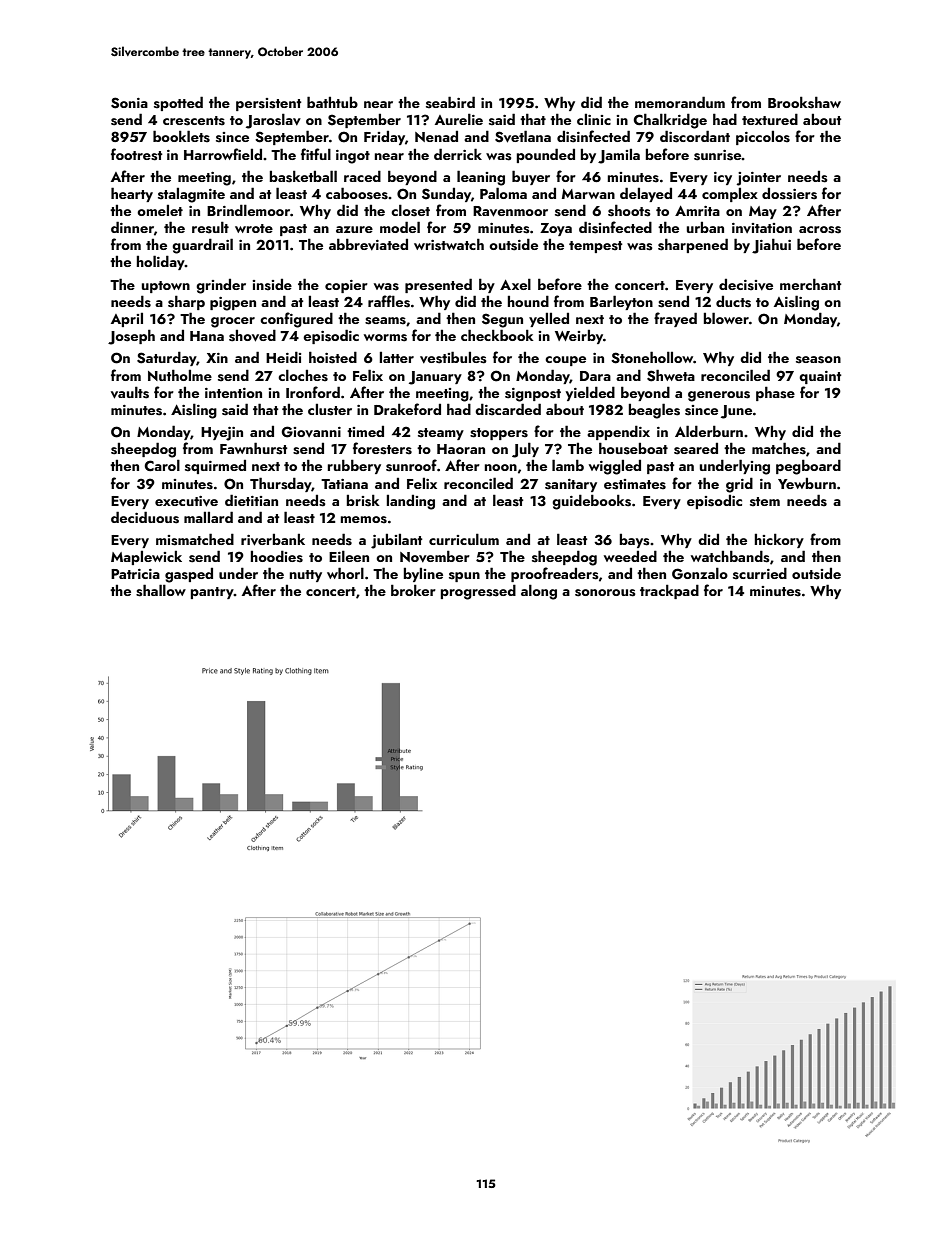  What do you see at coordinates (579, 337) in the image?
I see `Weirby` at bounding box center [579, 337].
